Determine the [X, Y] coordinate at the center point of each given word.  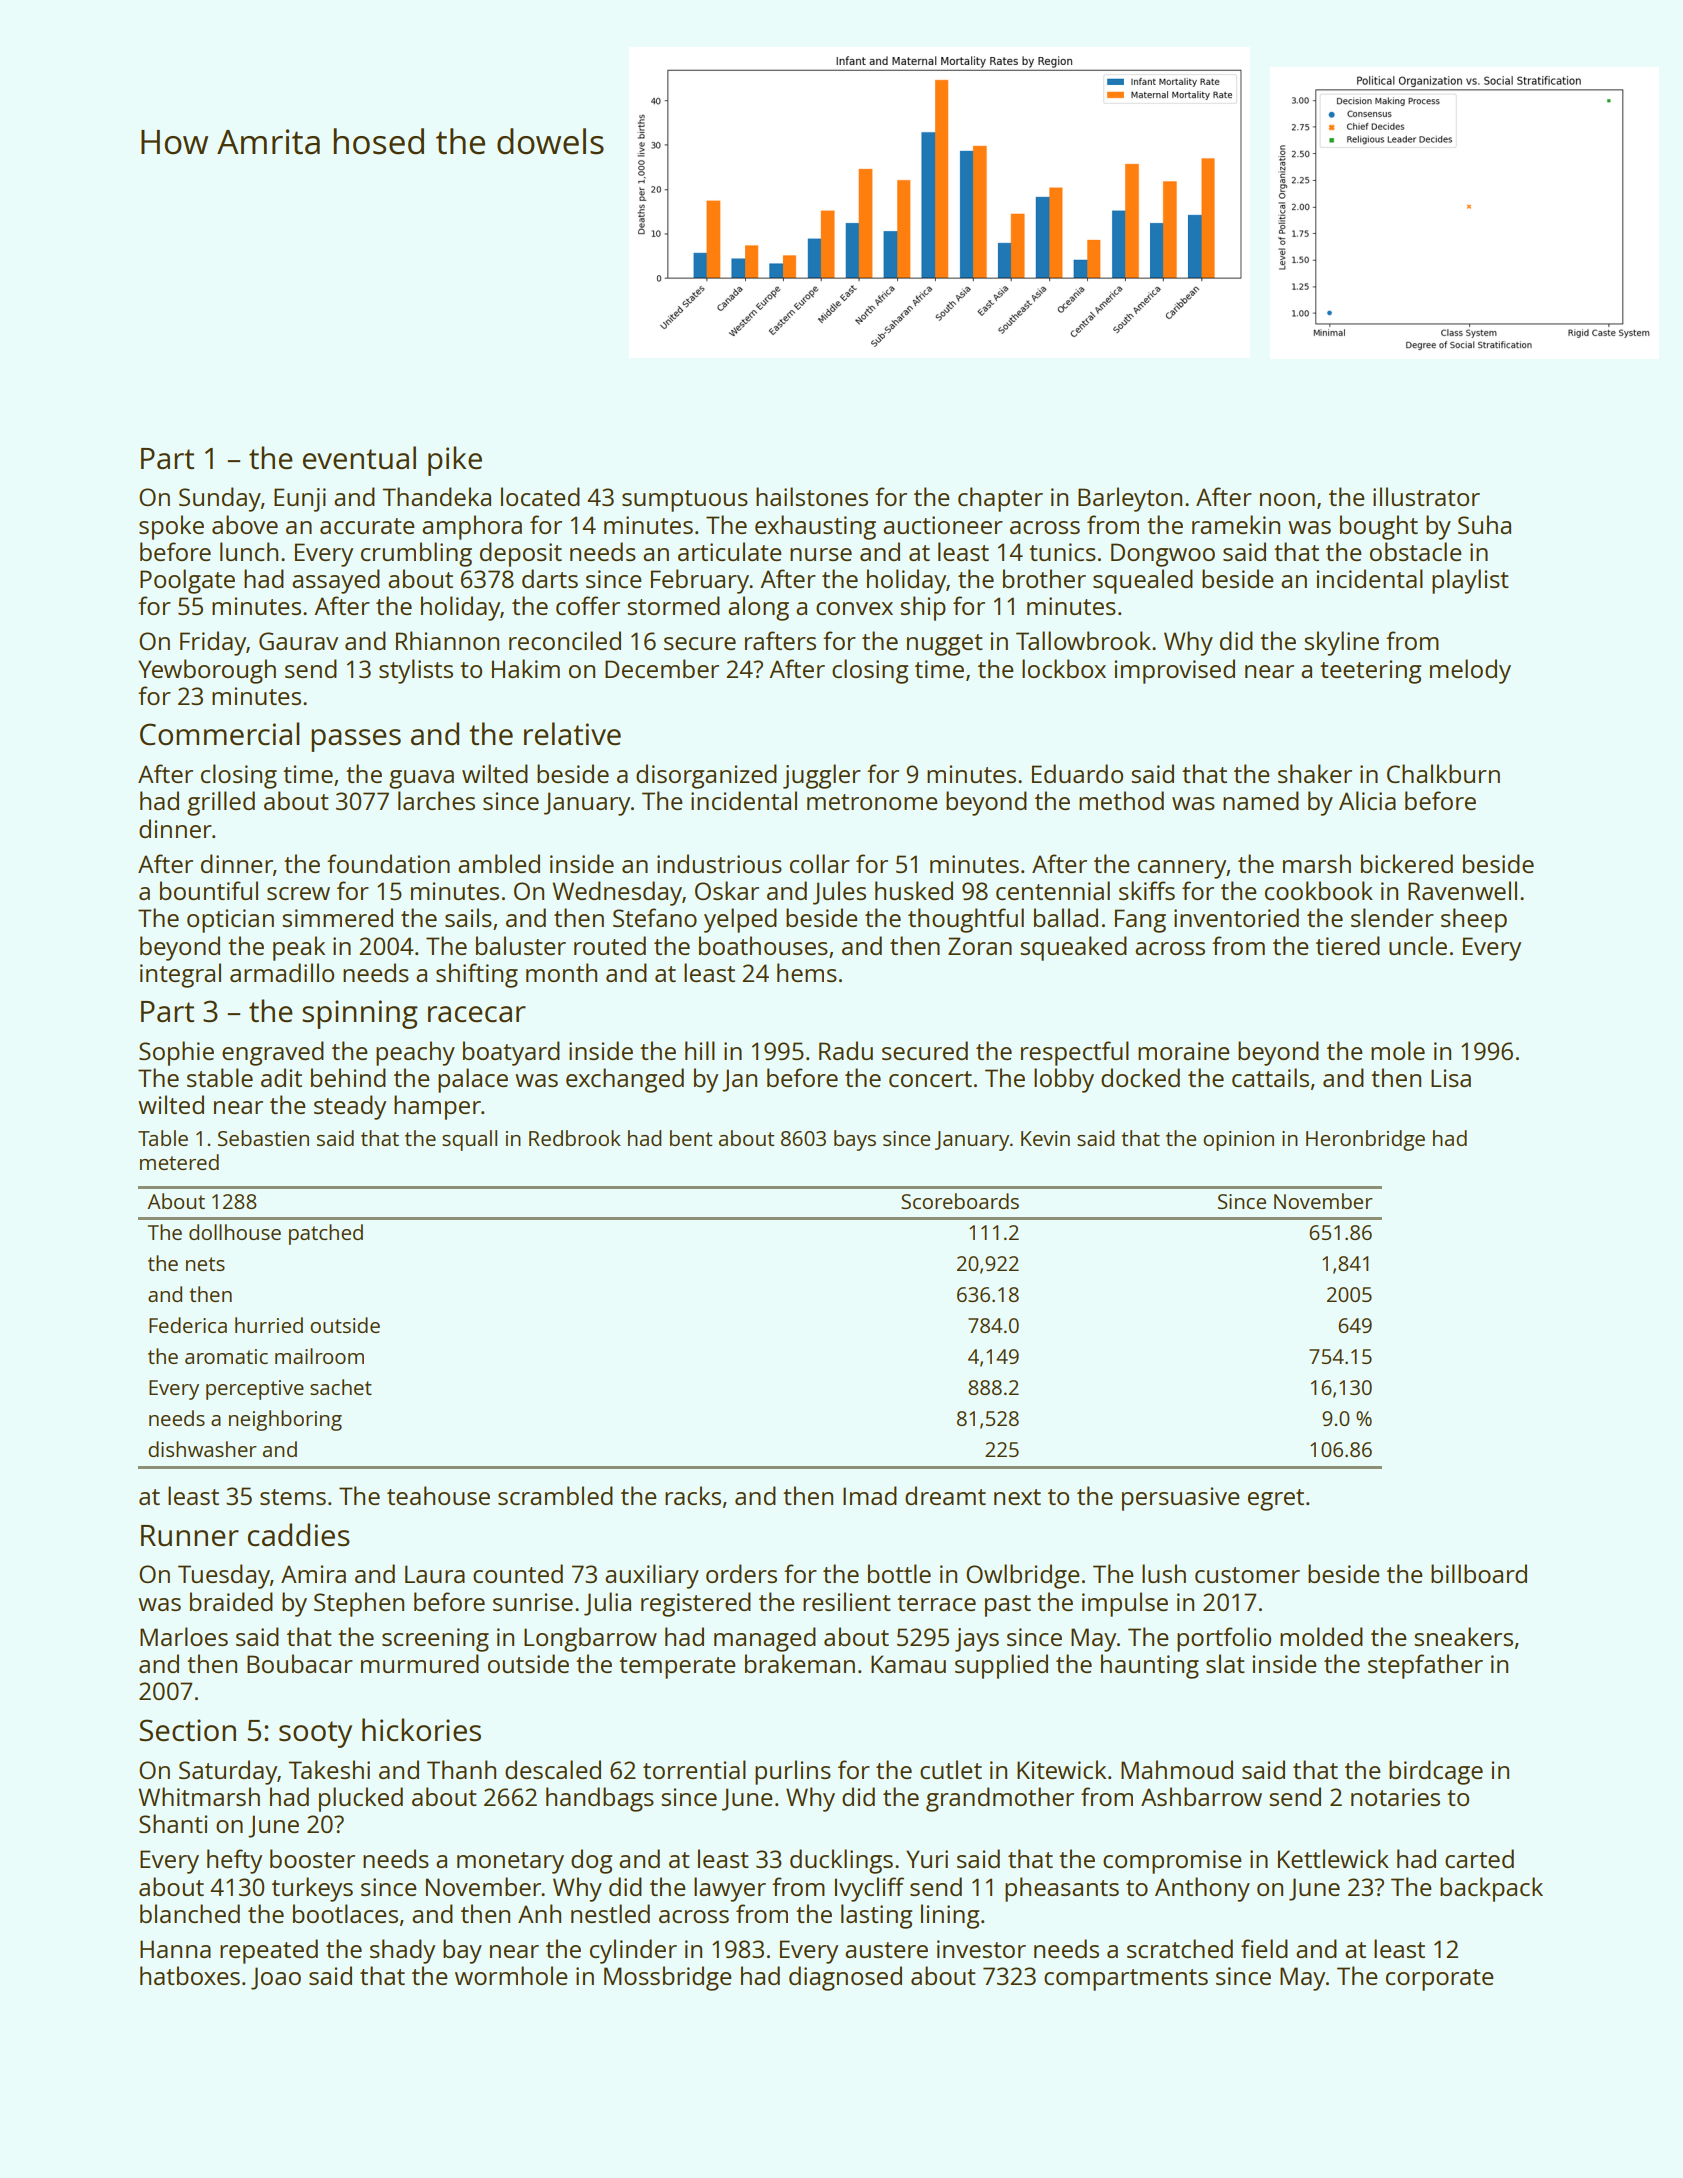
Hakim [526, 668]
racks [693, 1495]
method [1121, 800]
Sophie [176, 1053]
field [1264, 1948]
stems [293, 1497]
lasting [876, 1916]
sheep [1474, 920]
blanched [190, 1913]
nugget [945, 645]
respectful [1075, 1053]
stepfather [1425, 1666]
